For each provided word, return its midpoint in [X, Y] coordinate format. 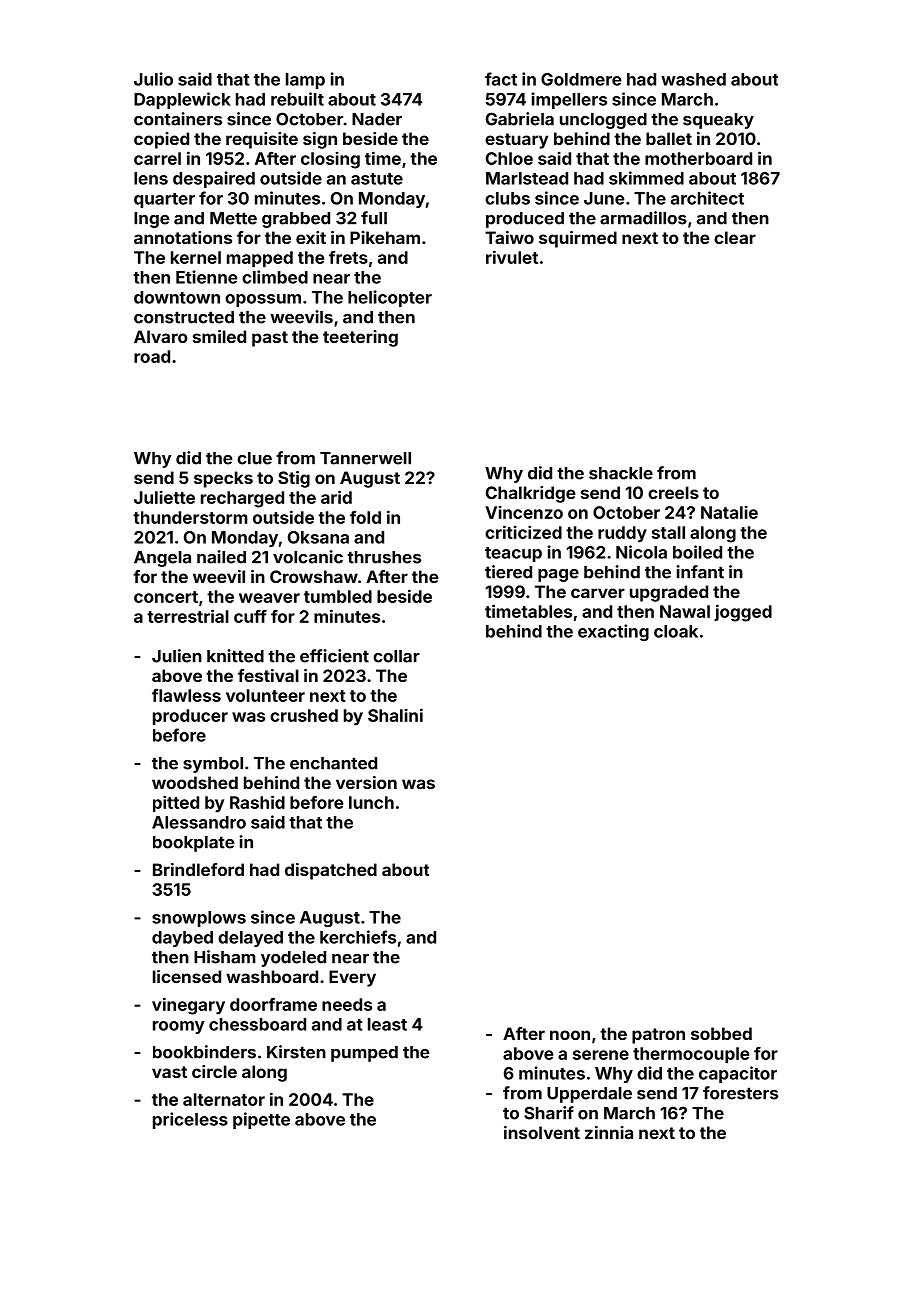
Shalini [395, 715]
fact [501, 79]
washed [693, 79]
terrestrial [188, 616]
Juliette [164, 497]
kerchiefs [358, 937]
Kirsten [296, 1052]
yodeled [293, 959]
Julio [153, 79]
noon [570, 1035]
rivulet [512, 257]
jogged [743, 613]
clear [735, 237]
